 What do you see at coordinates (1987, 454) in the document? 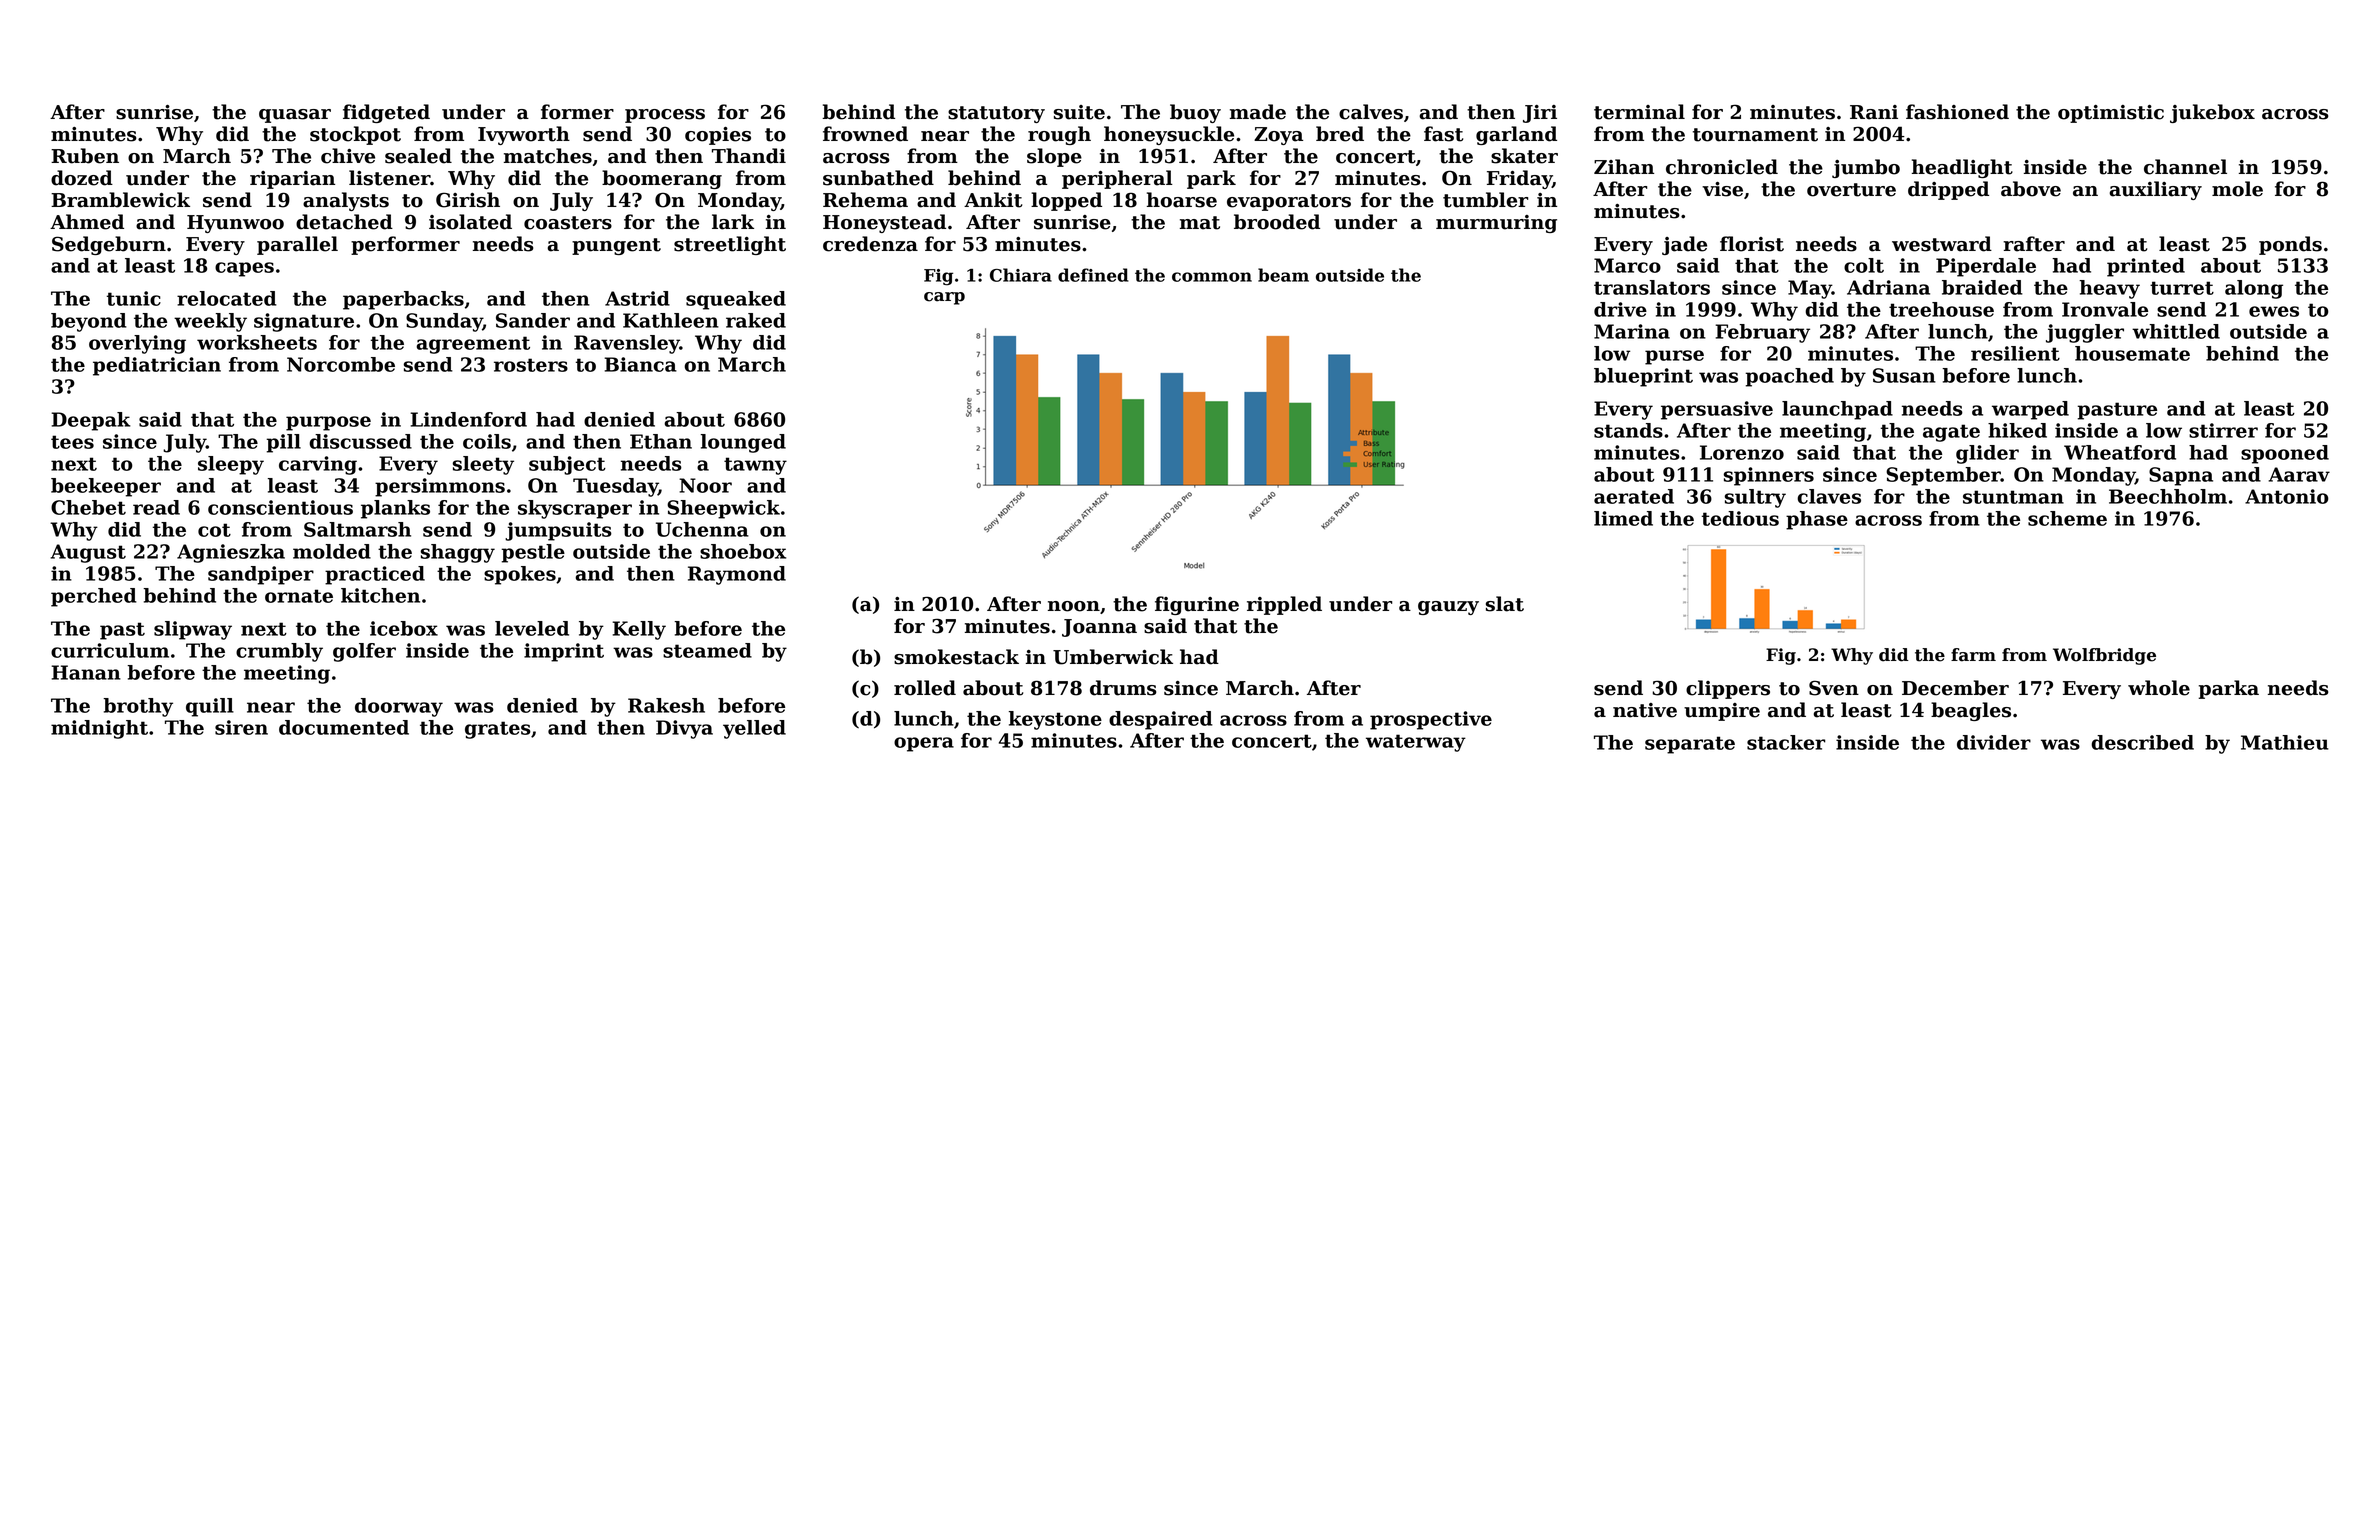
I see `glider` at bounding box center [1987, 454].
